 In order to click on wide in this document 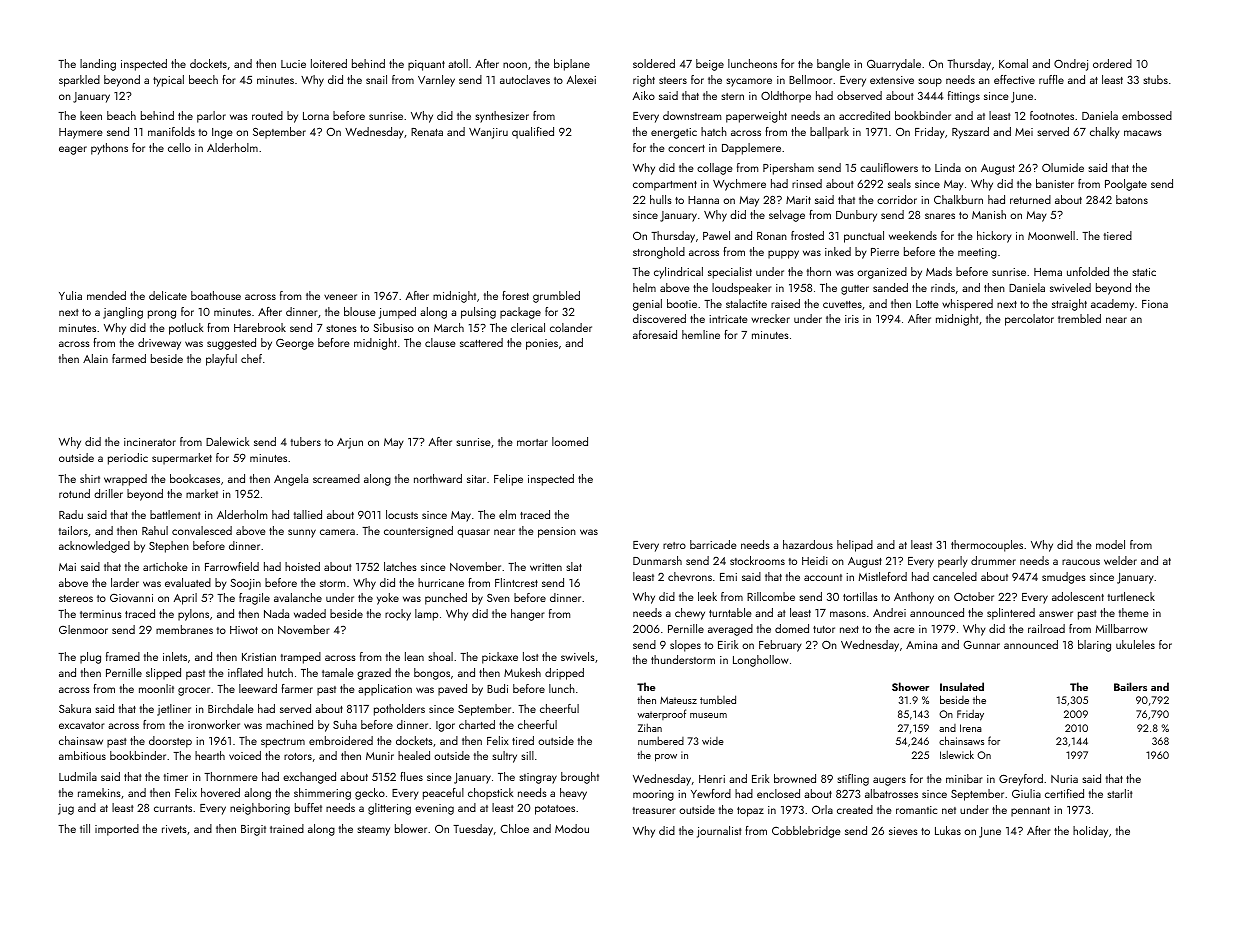, I will do `click(713, 741)`.
